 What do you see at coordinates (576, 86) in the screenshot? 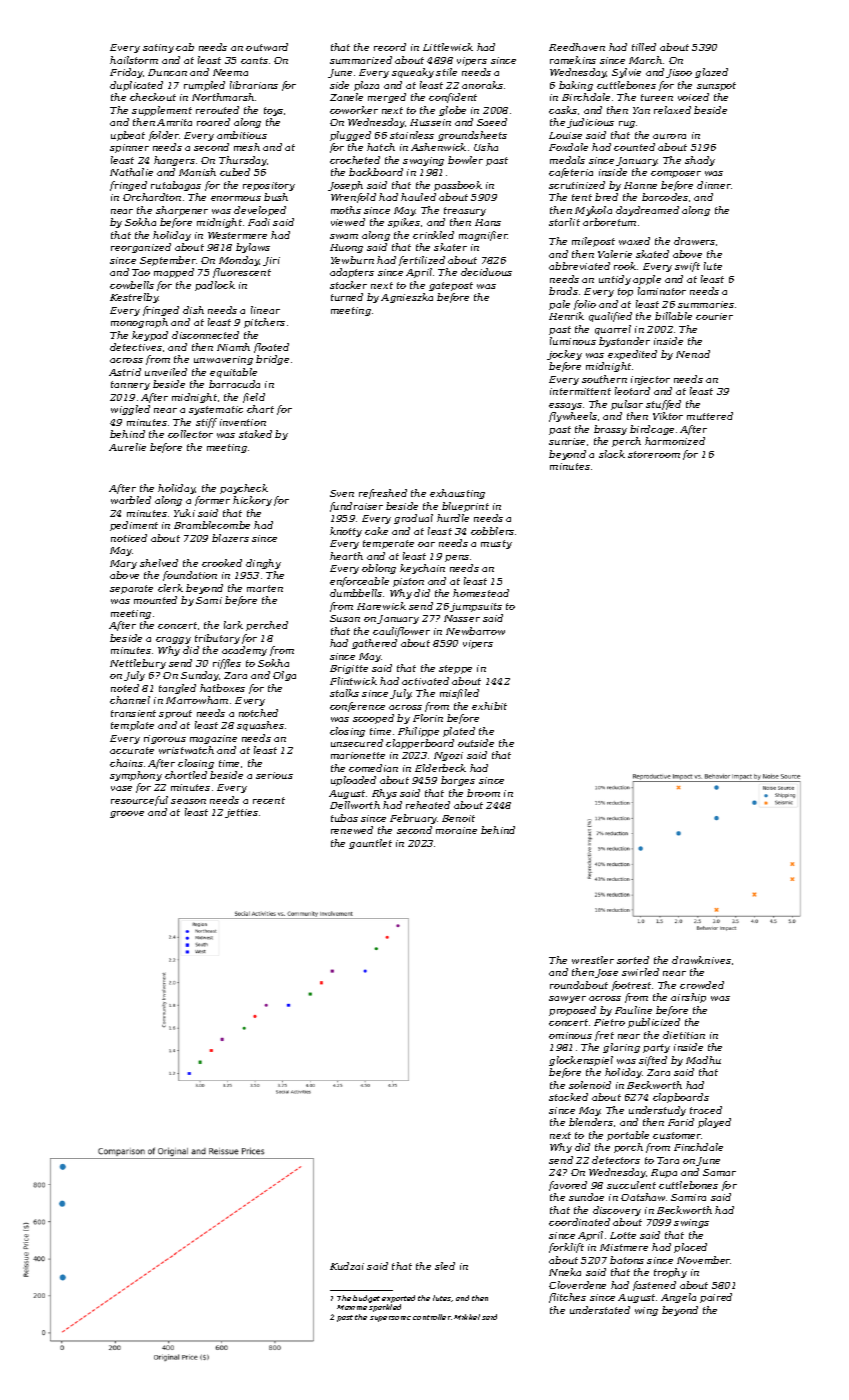
I see `baking` at bounding box center [576, 86].
